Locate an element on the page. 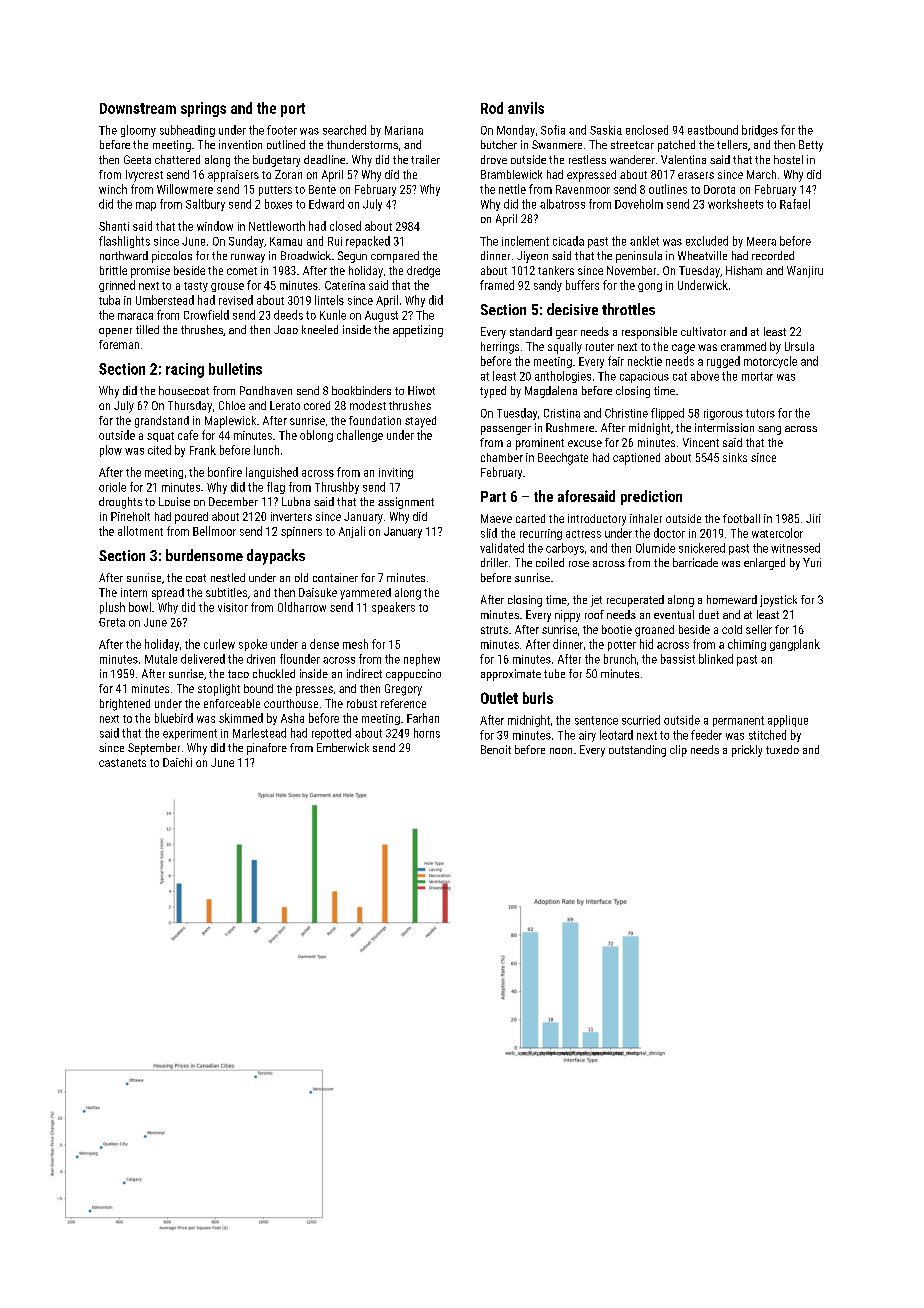 The width and height of the page is (924, 1308). Caterina is located at coordinates (345, 285).
